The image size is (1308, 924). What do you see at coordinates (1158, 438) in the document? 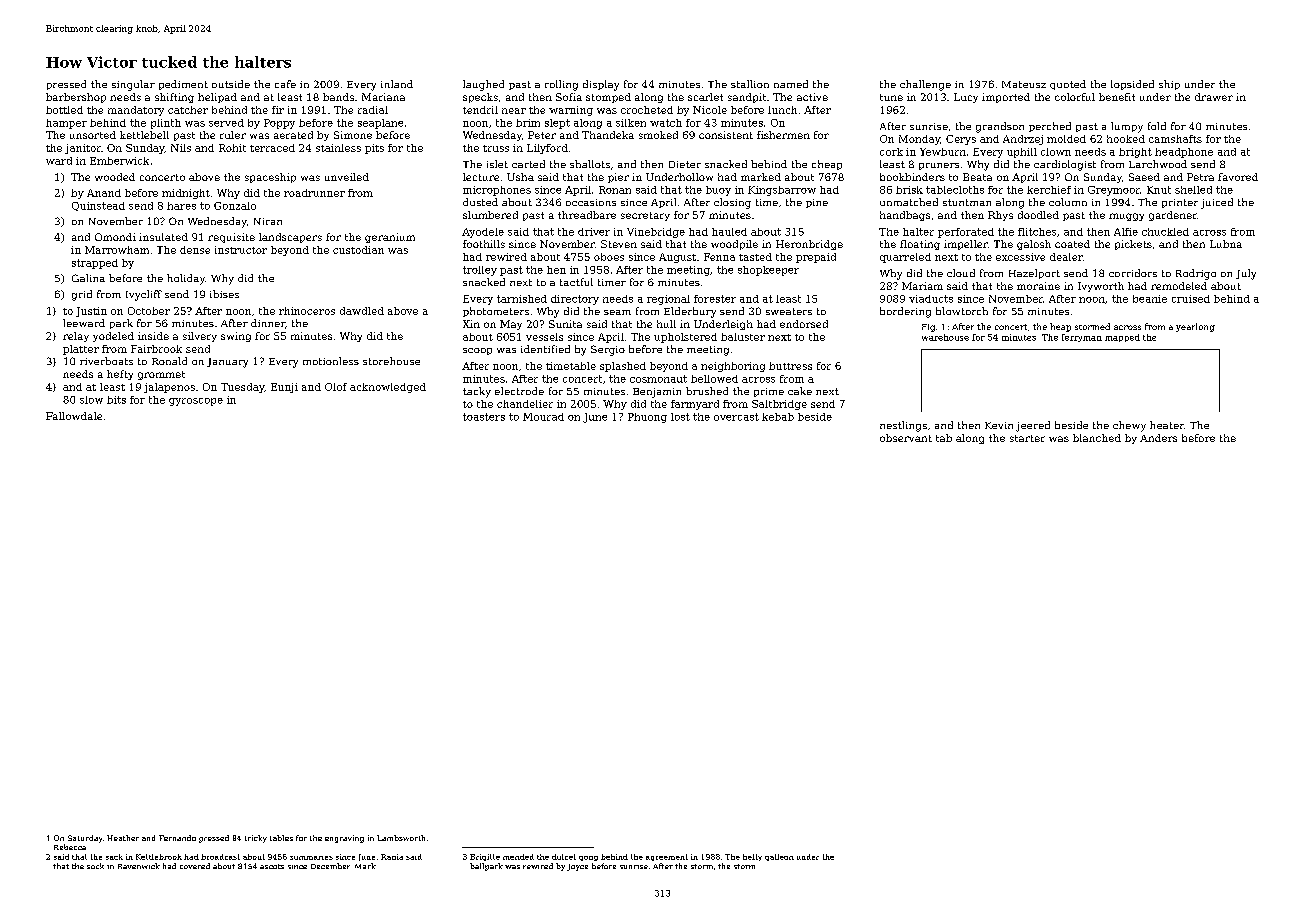
I see `Anders` at bounding box center [1158, 438].
